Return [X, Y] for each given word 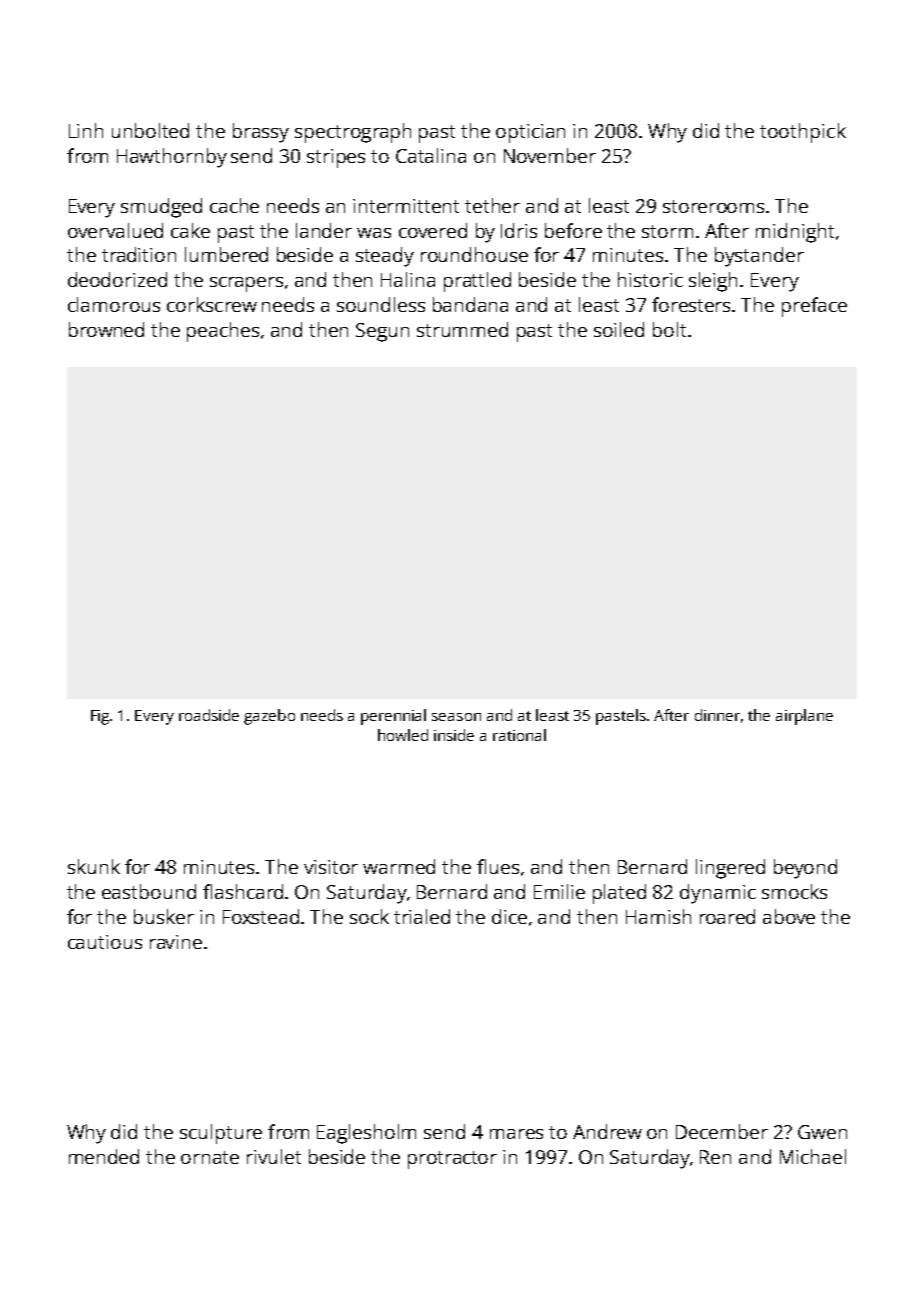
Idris [519, 230]
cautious [105, 942]
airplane [804, 717]
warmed [399, 866]
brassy [261, 133]
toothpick [803, 133]
